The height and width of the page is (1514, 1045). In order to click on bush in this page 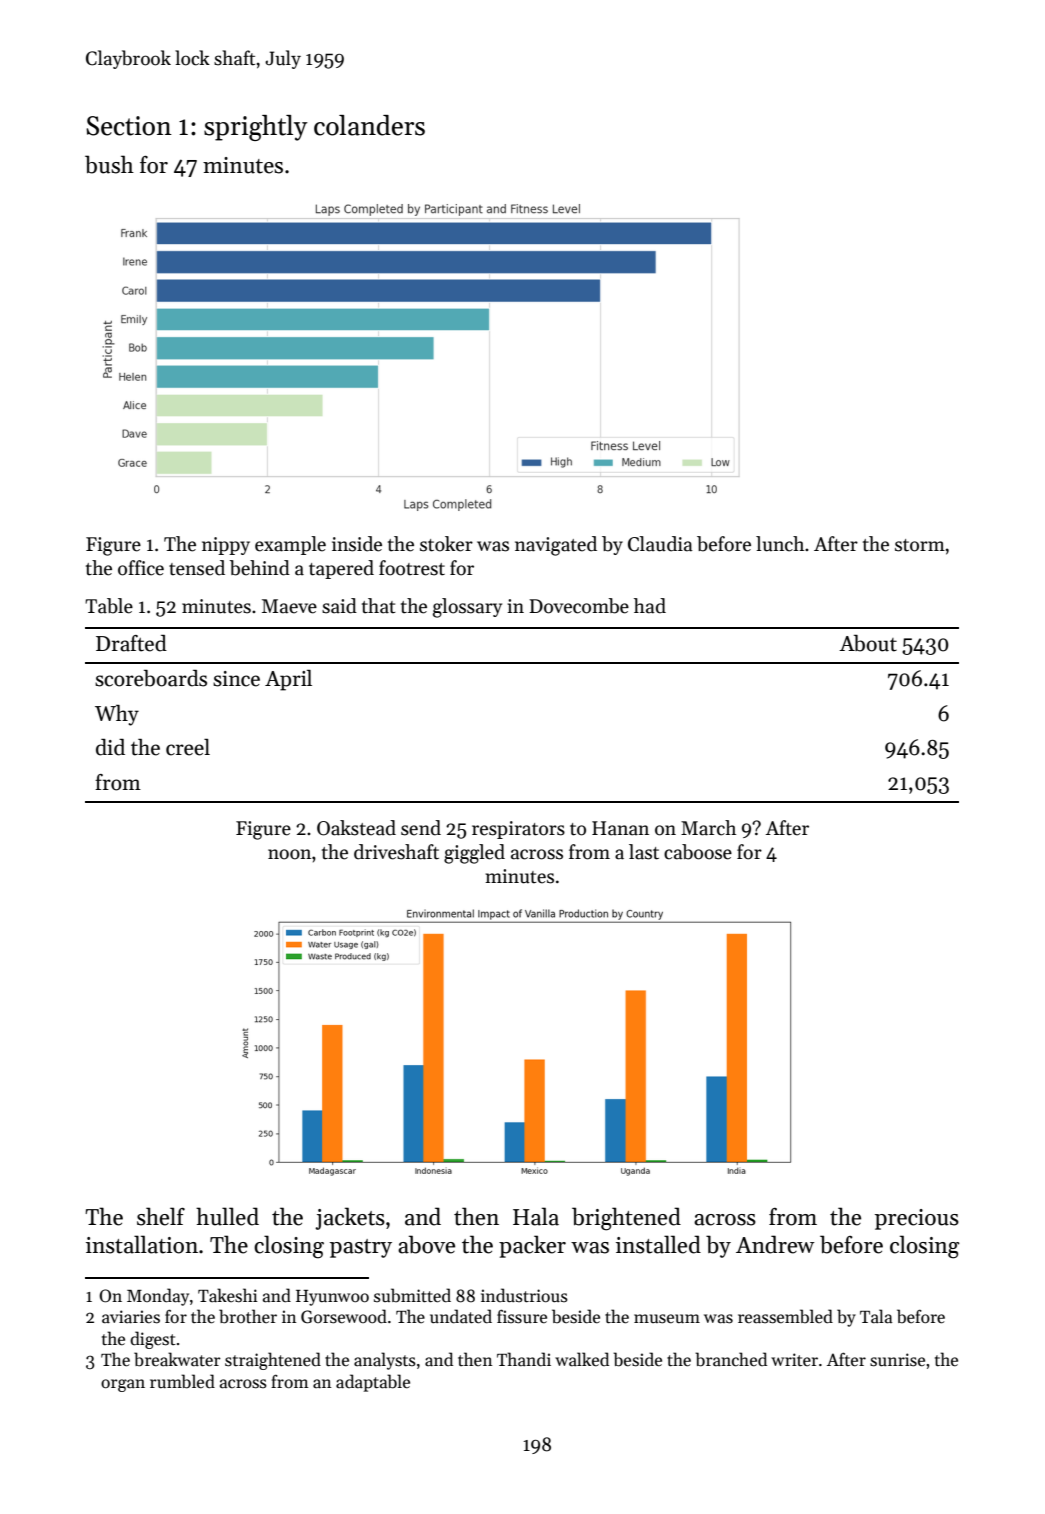, I will do `click(109, 164)`.
